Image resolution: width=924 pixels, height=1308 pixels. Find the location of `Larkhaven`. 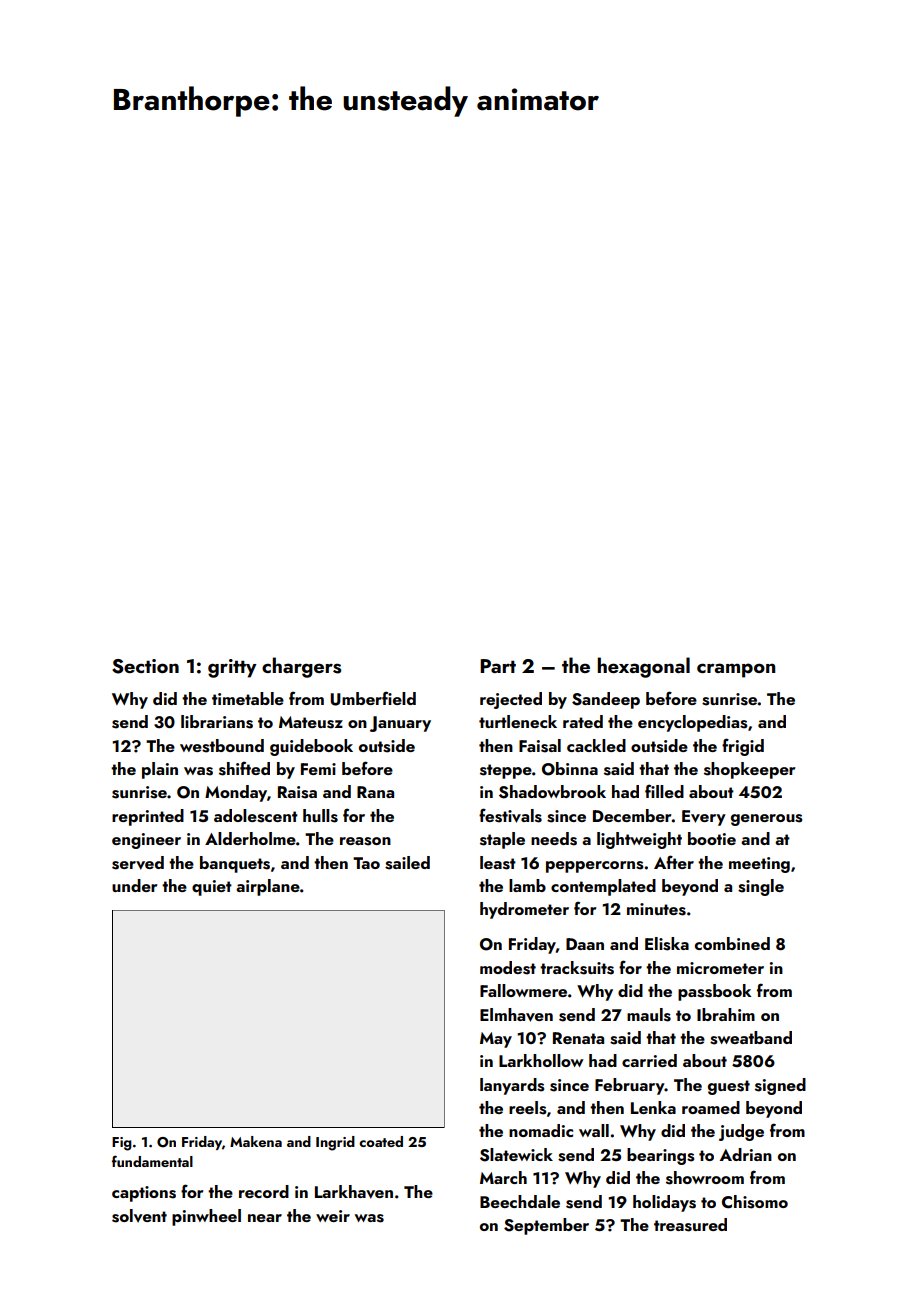

Larkhaven is located at coordinates (354, 1192).
